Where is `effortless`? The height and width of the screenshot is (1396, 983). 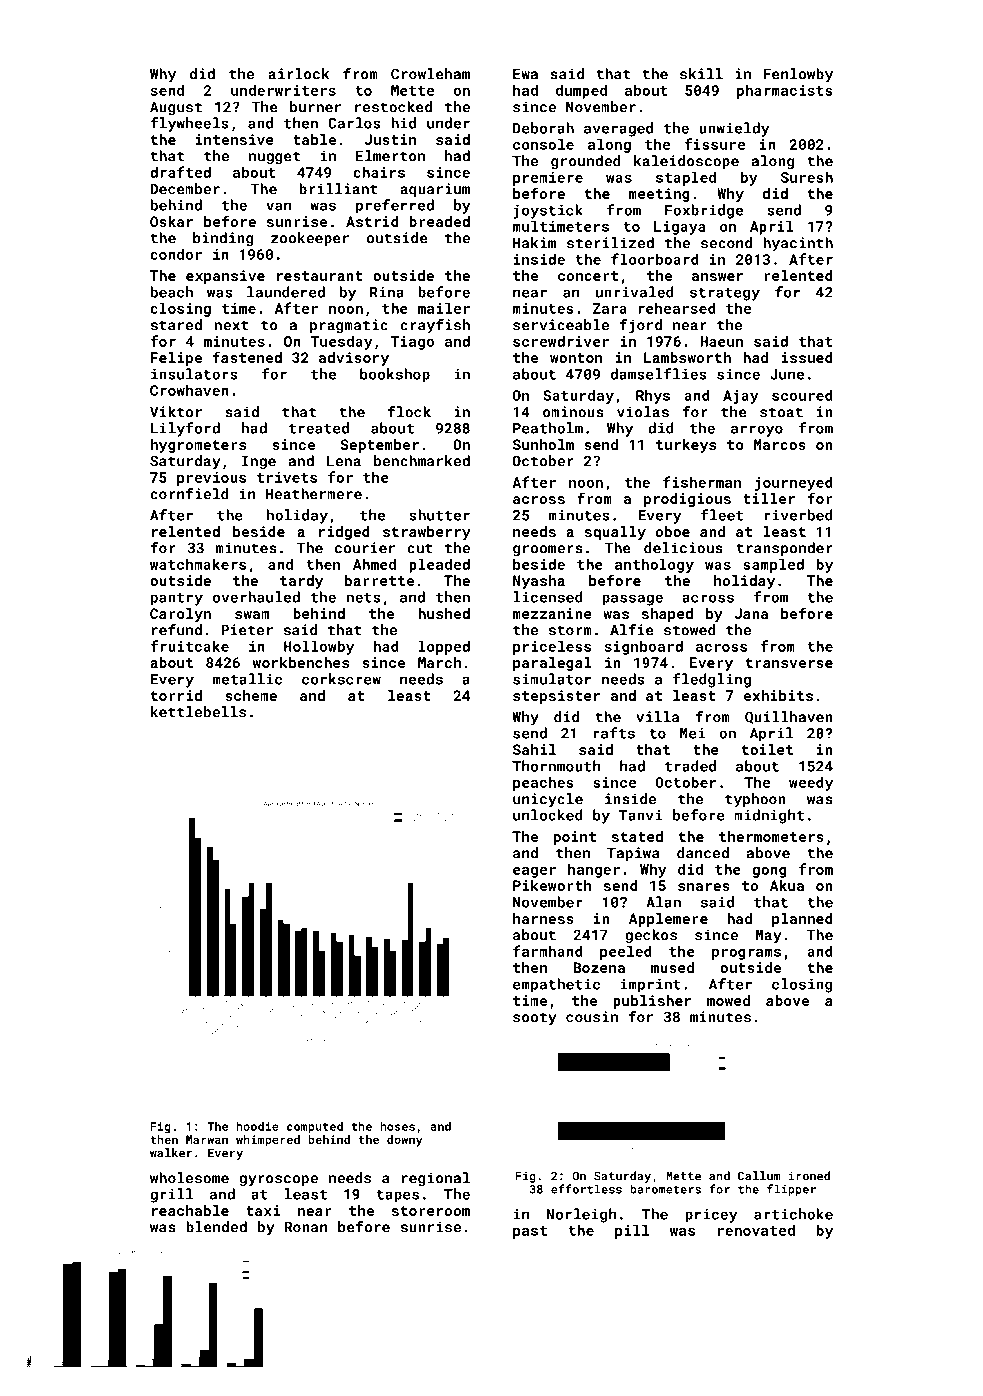
effortless is located at coordinates (586, 1189).
